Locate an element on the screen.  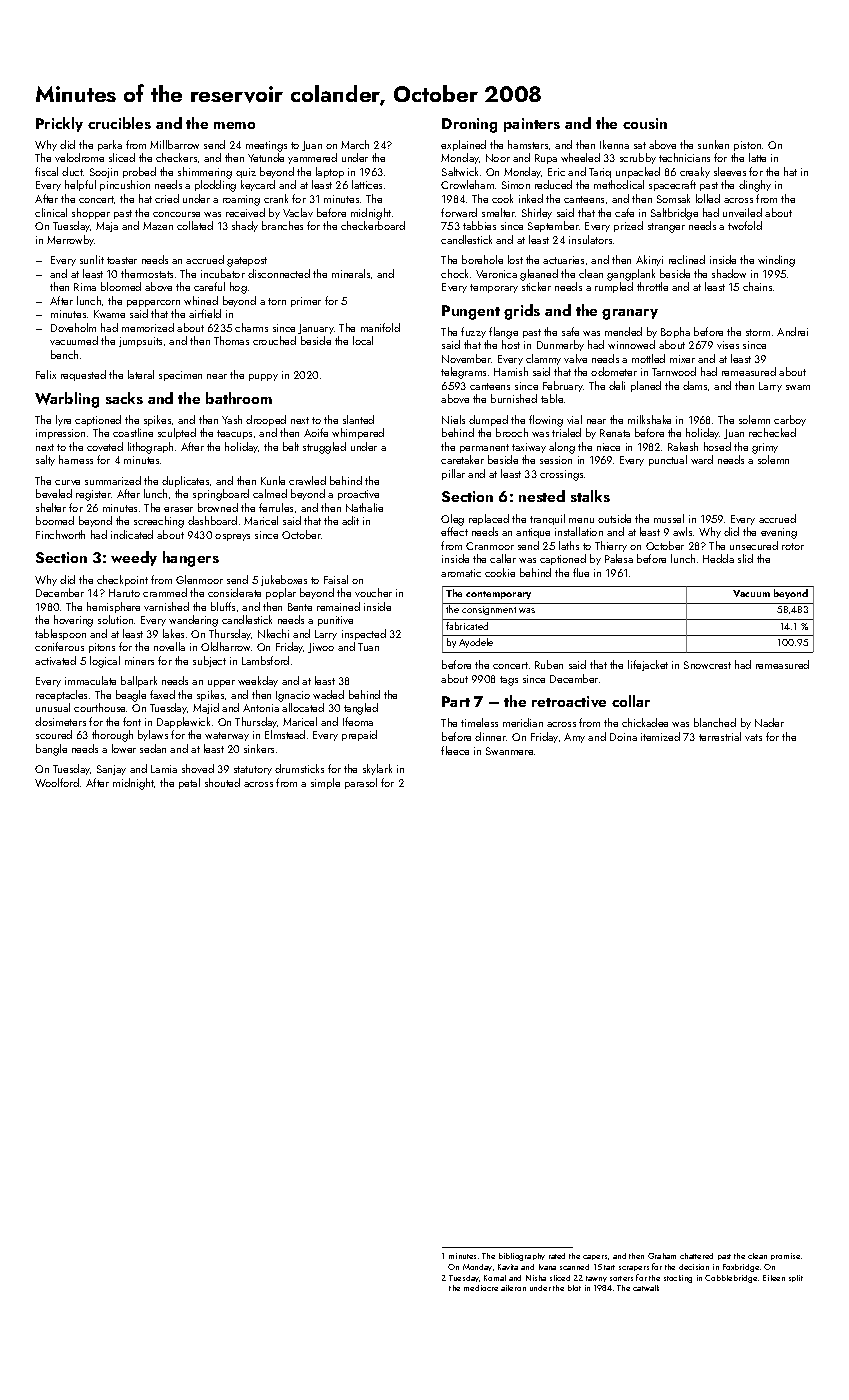
aileron is located at coordinates (513, 1288).
